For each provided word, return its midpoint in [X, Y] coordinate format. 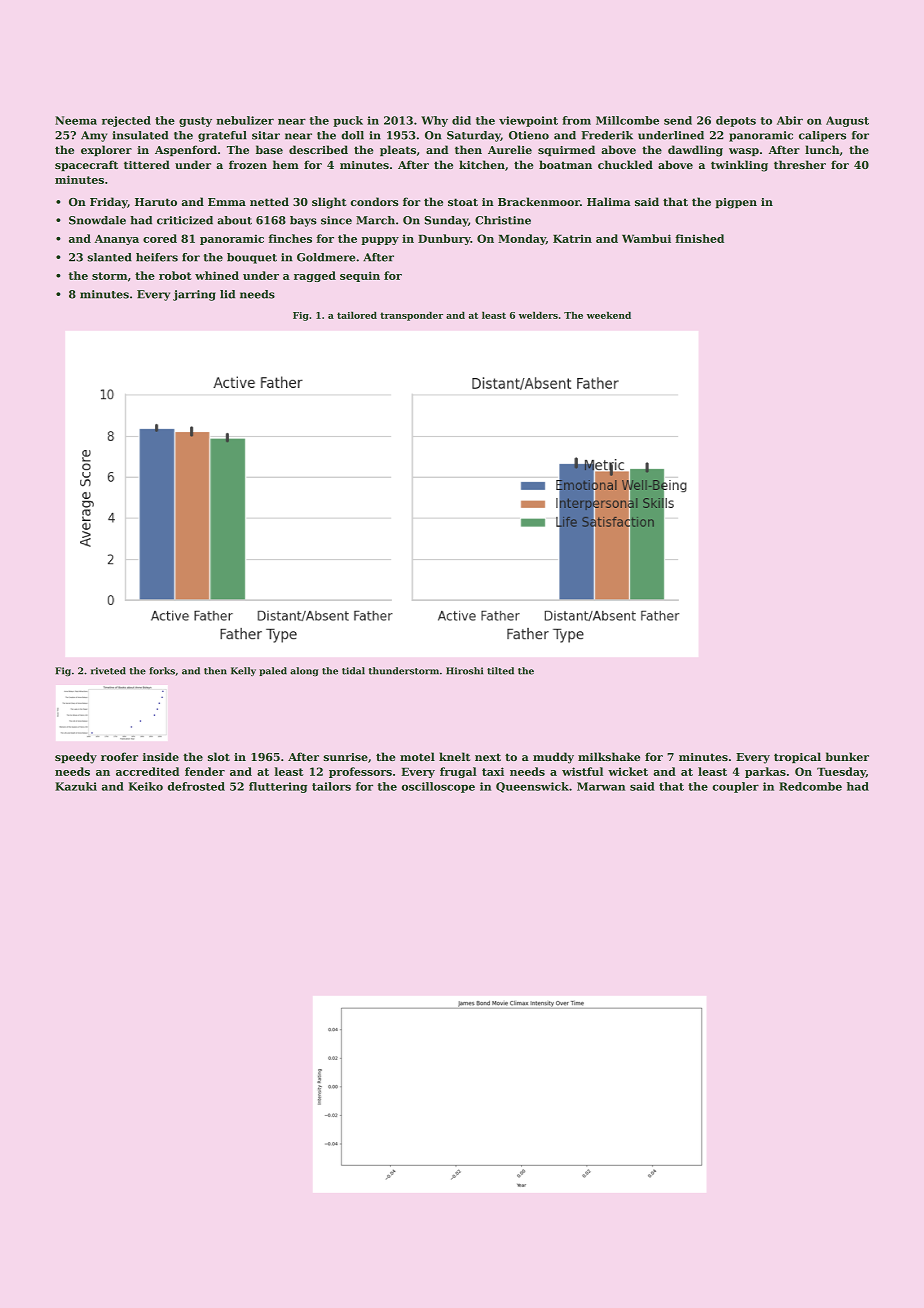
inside [161, 756]
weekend [609, 315]
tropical [797, 757]
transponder [411, 316]
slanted [110, 257]
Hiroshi [464, 671]
